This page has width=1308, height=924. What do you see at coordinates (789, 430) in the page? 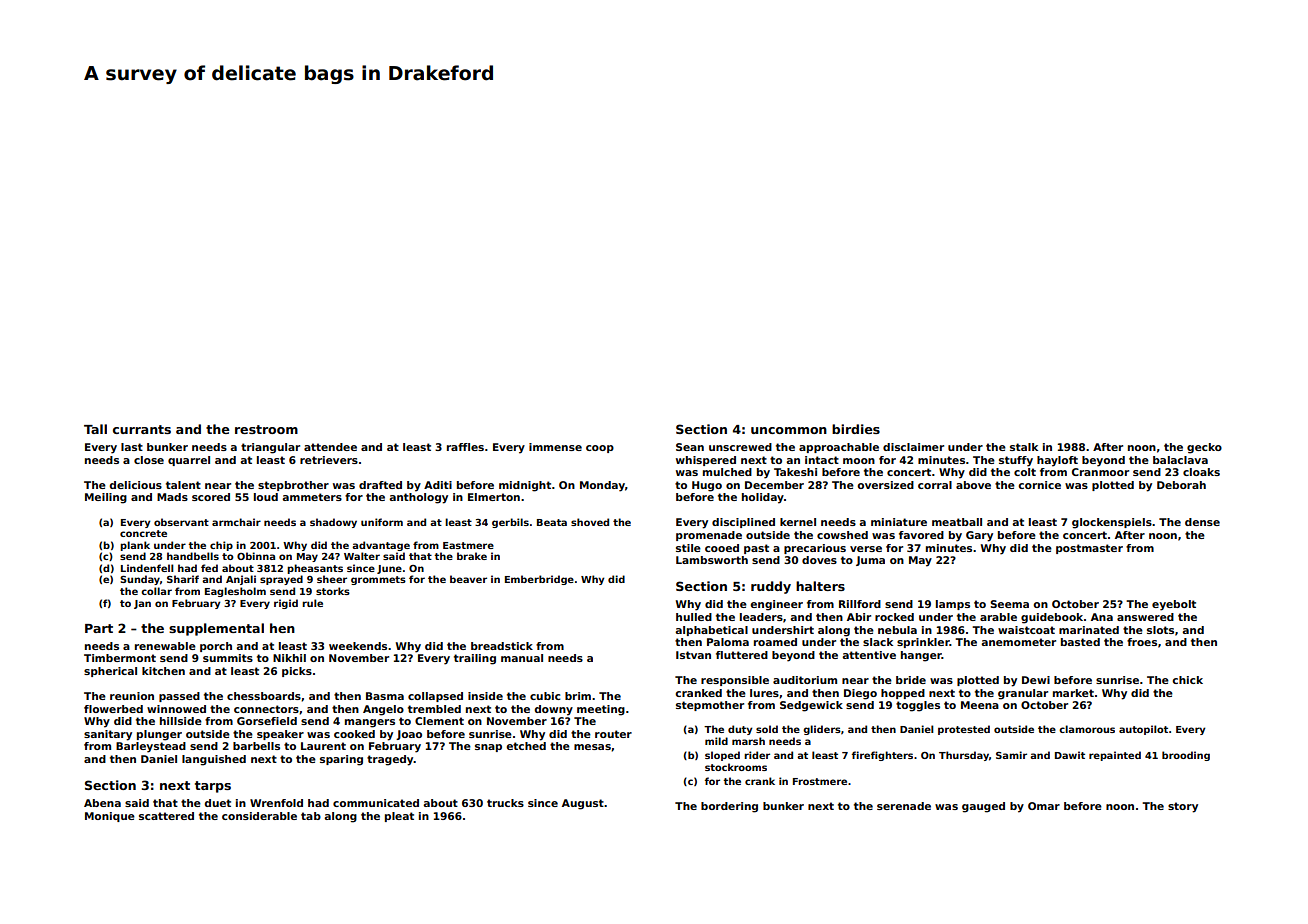
I see `uncommon` at bounding box center [789, 430].
